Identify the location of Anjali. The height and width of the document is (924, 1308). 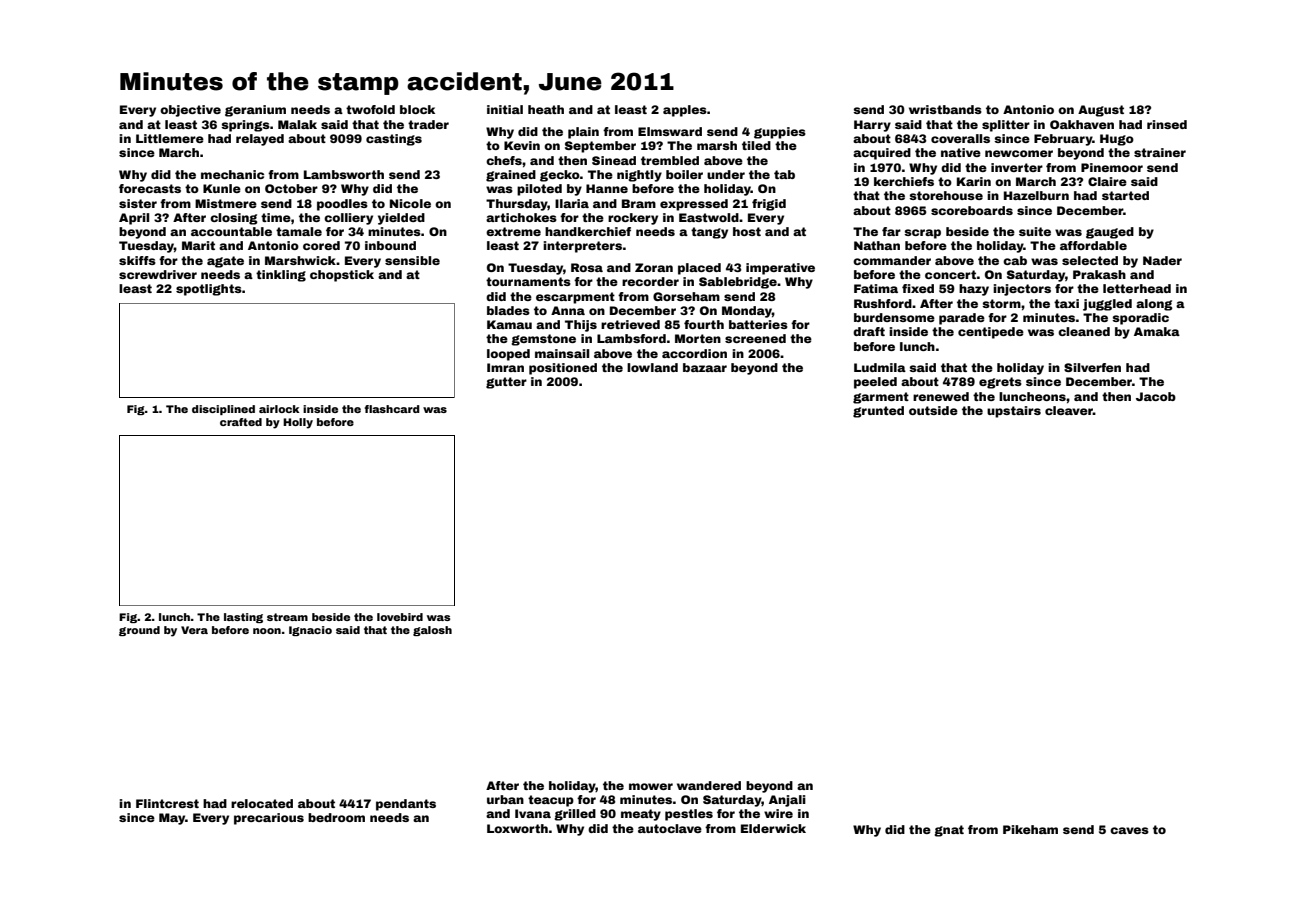
(787, 801).
